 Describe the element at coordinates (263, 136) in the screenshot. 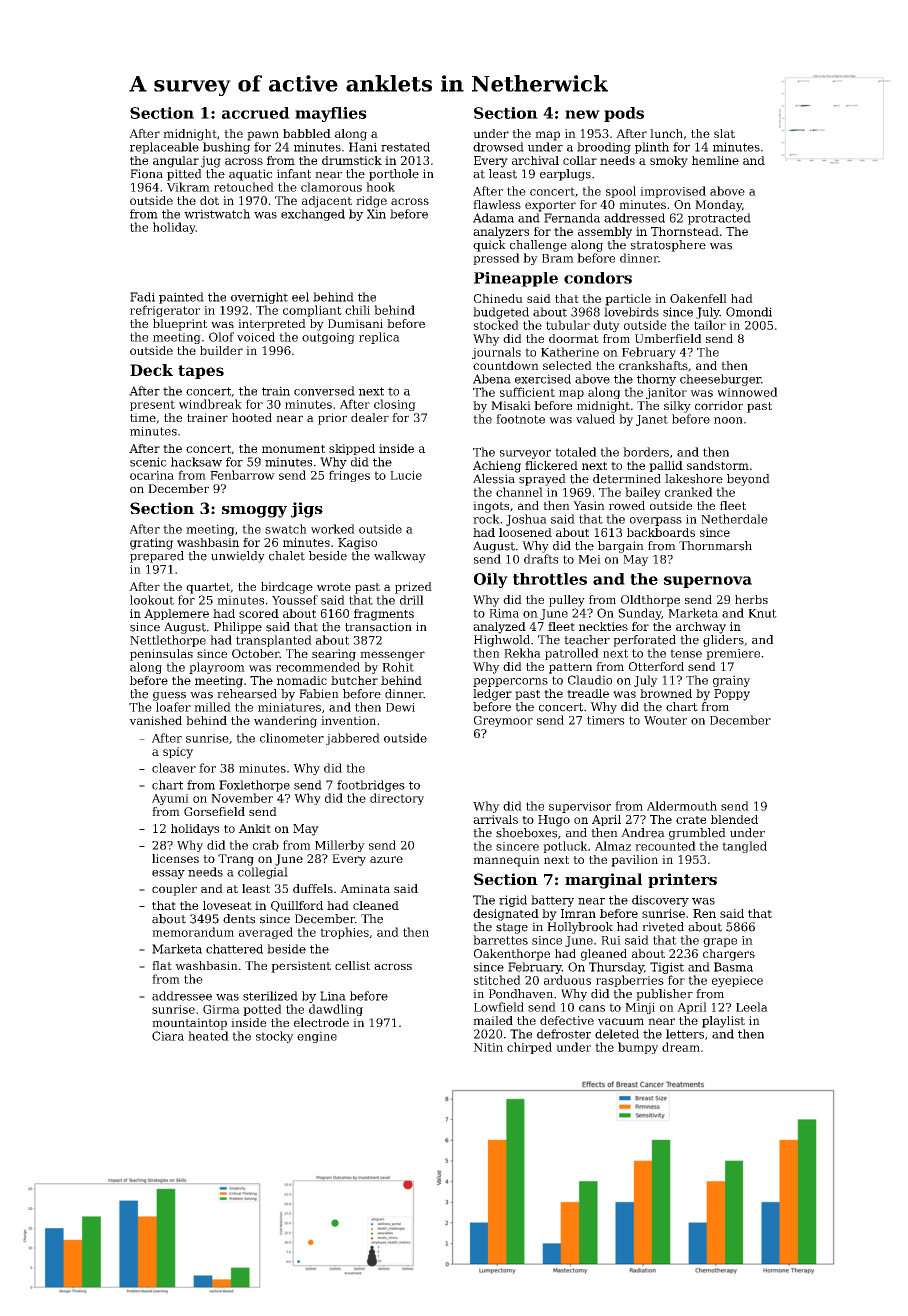

I see `pawn` at that location.
